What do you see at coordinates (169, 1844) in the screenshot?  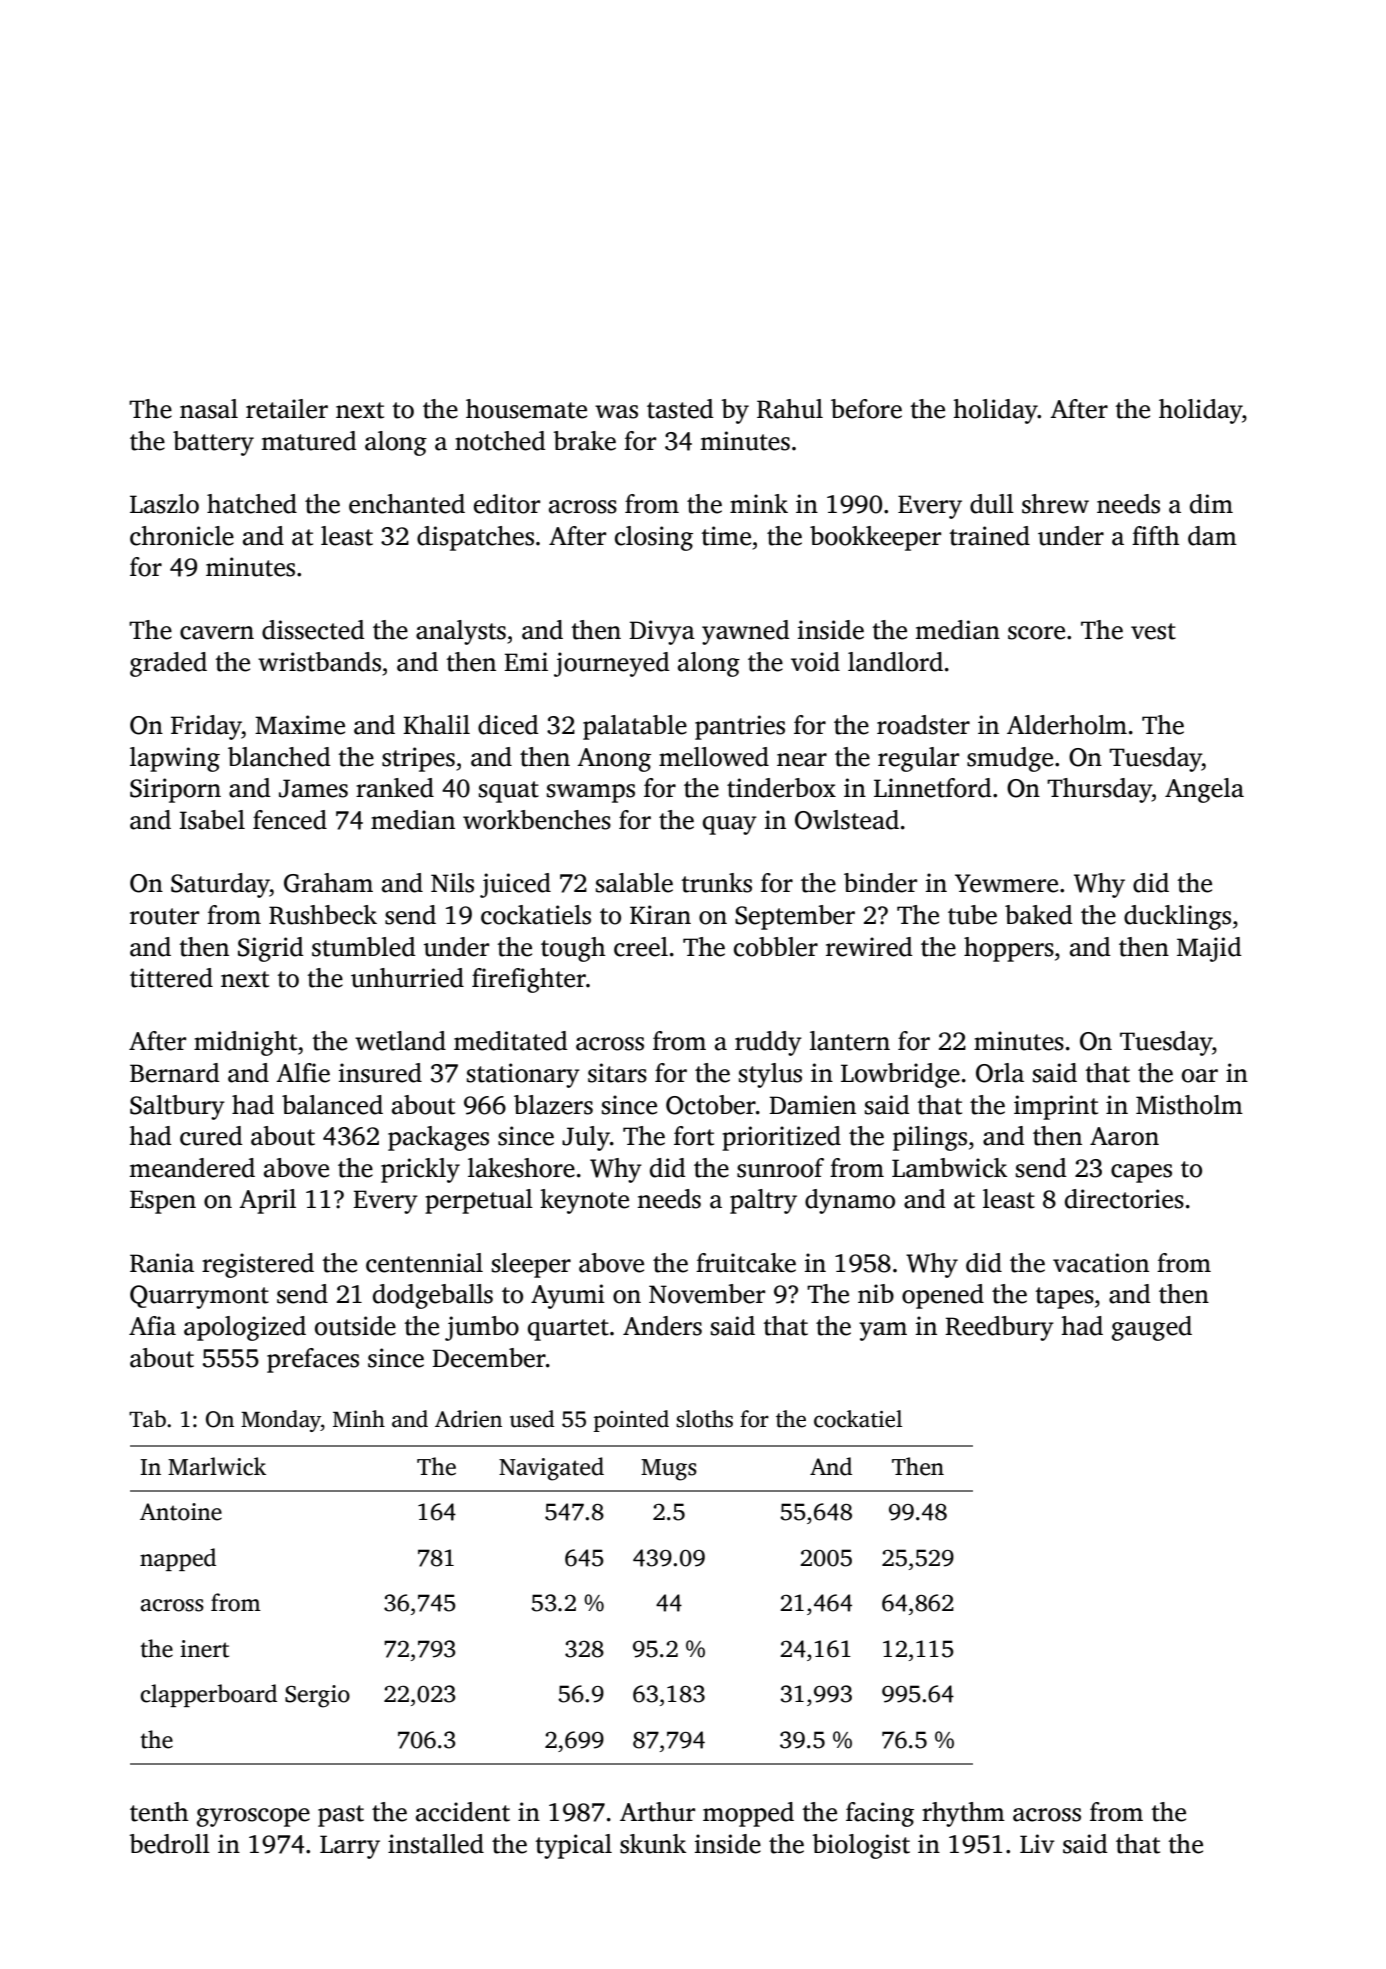 I see `bedroll` at bounding box center [169, 1844].
